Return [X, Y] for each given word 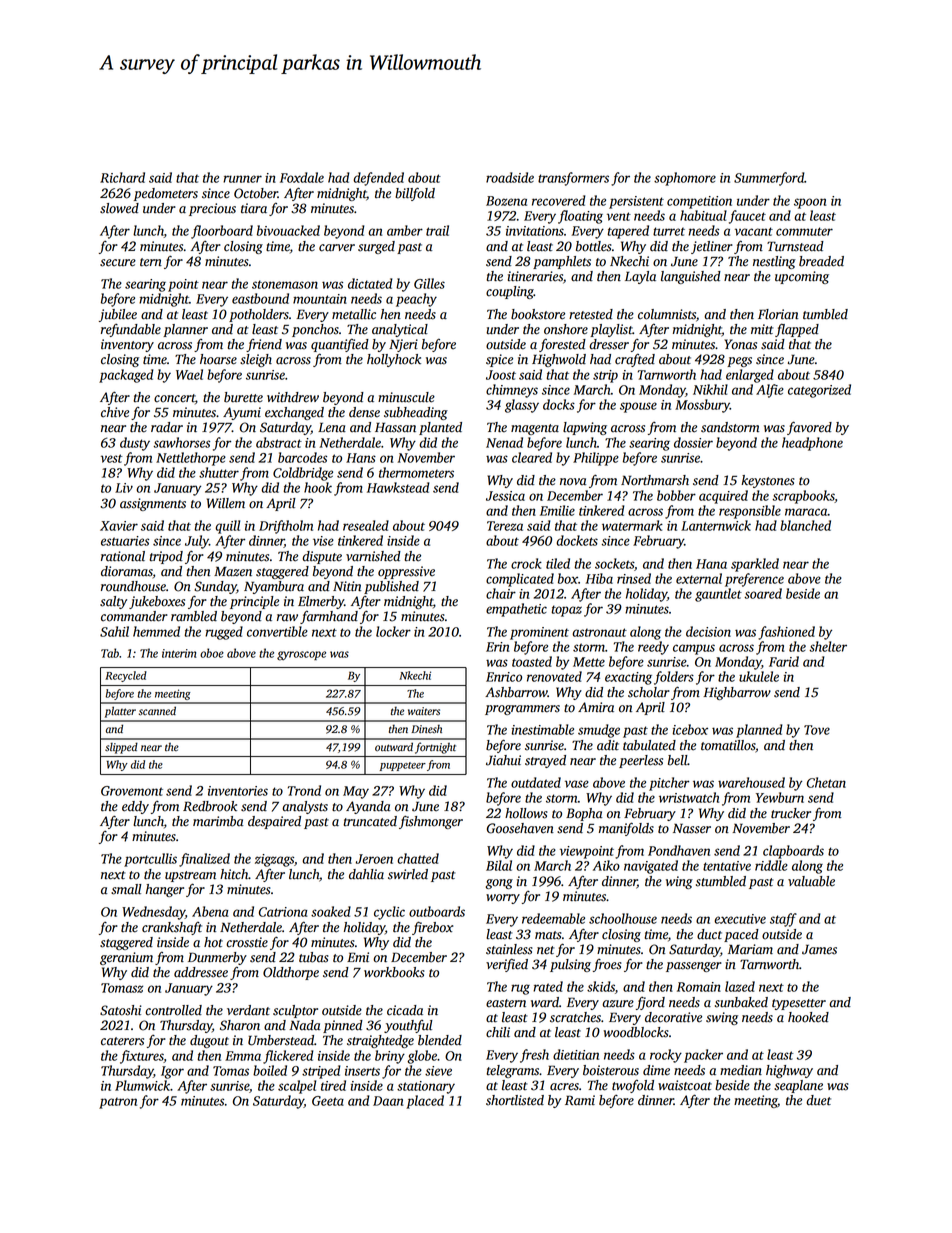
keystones [768, 481]
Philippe [596, 459]
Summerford [769, 179]
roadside [510, 177]
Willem [226, 503]
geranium [126, 958]
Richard [122, 177]
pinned [343, 1026]
